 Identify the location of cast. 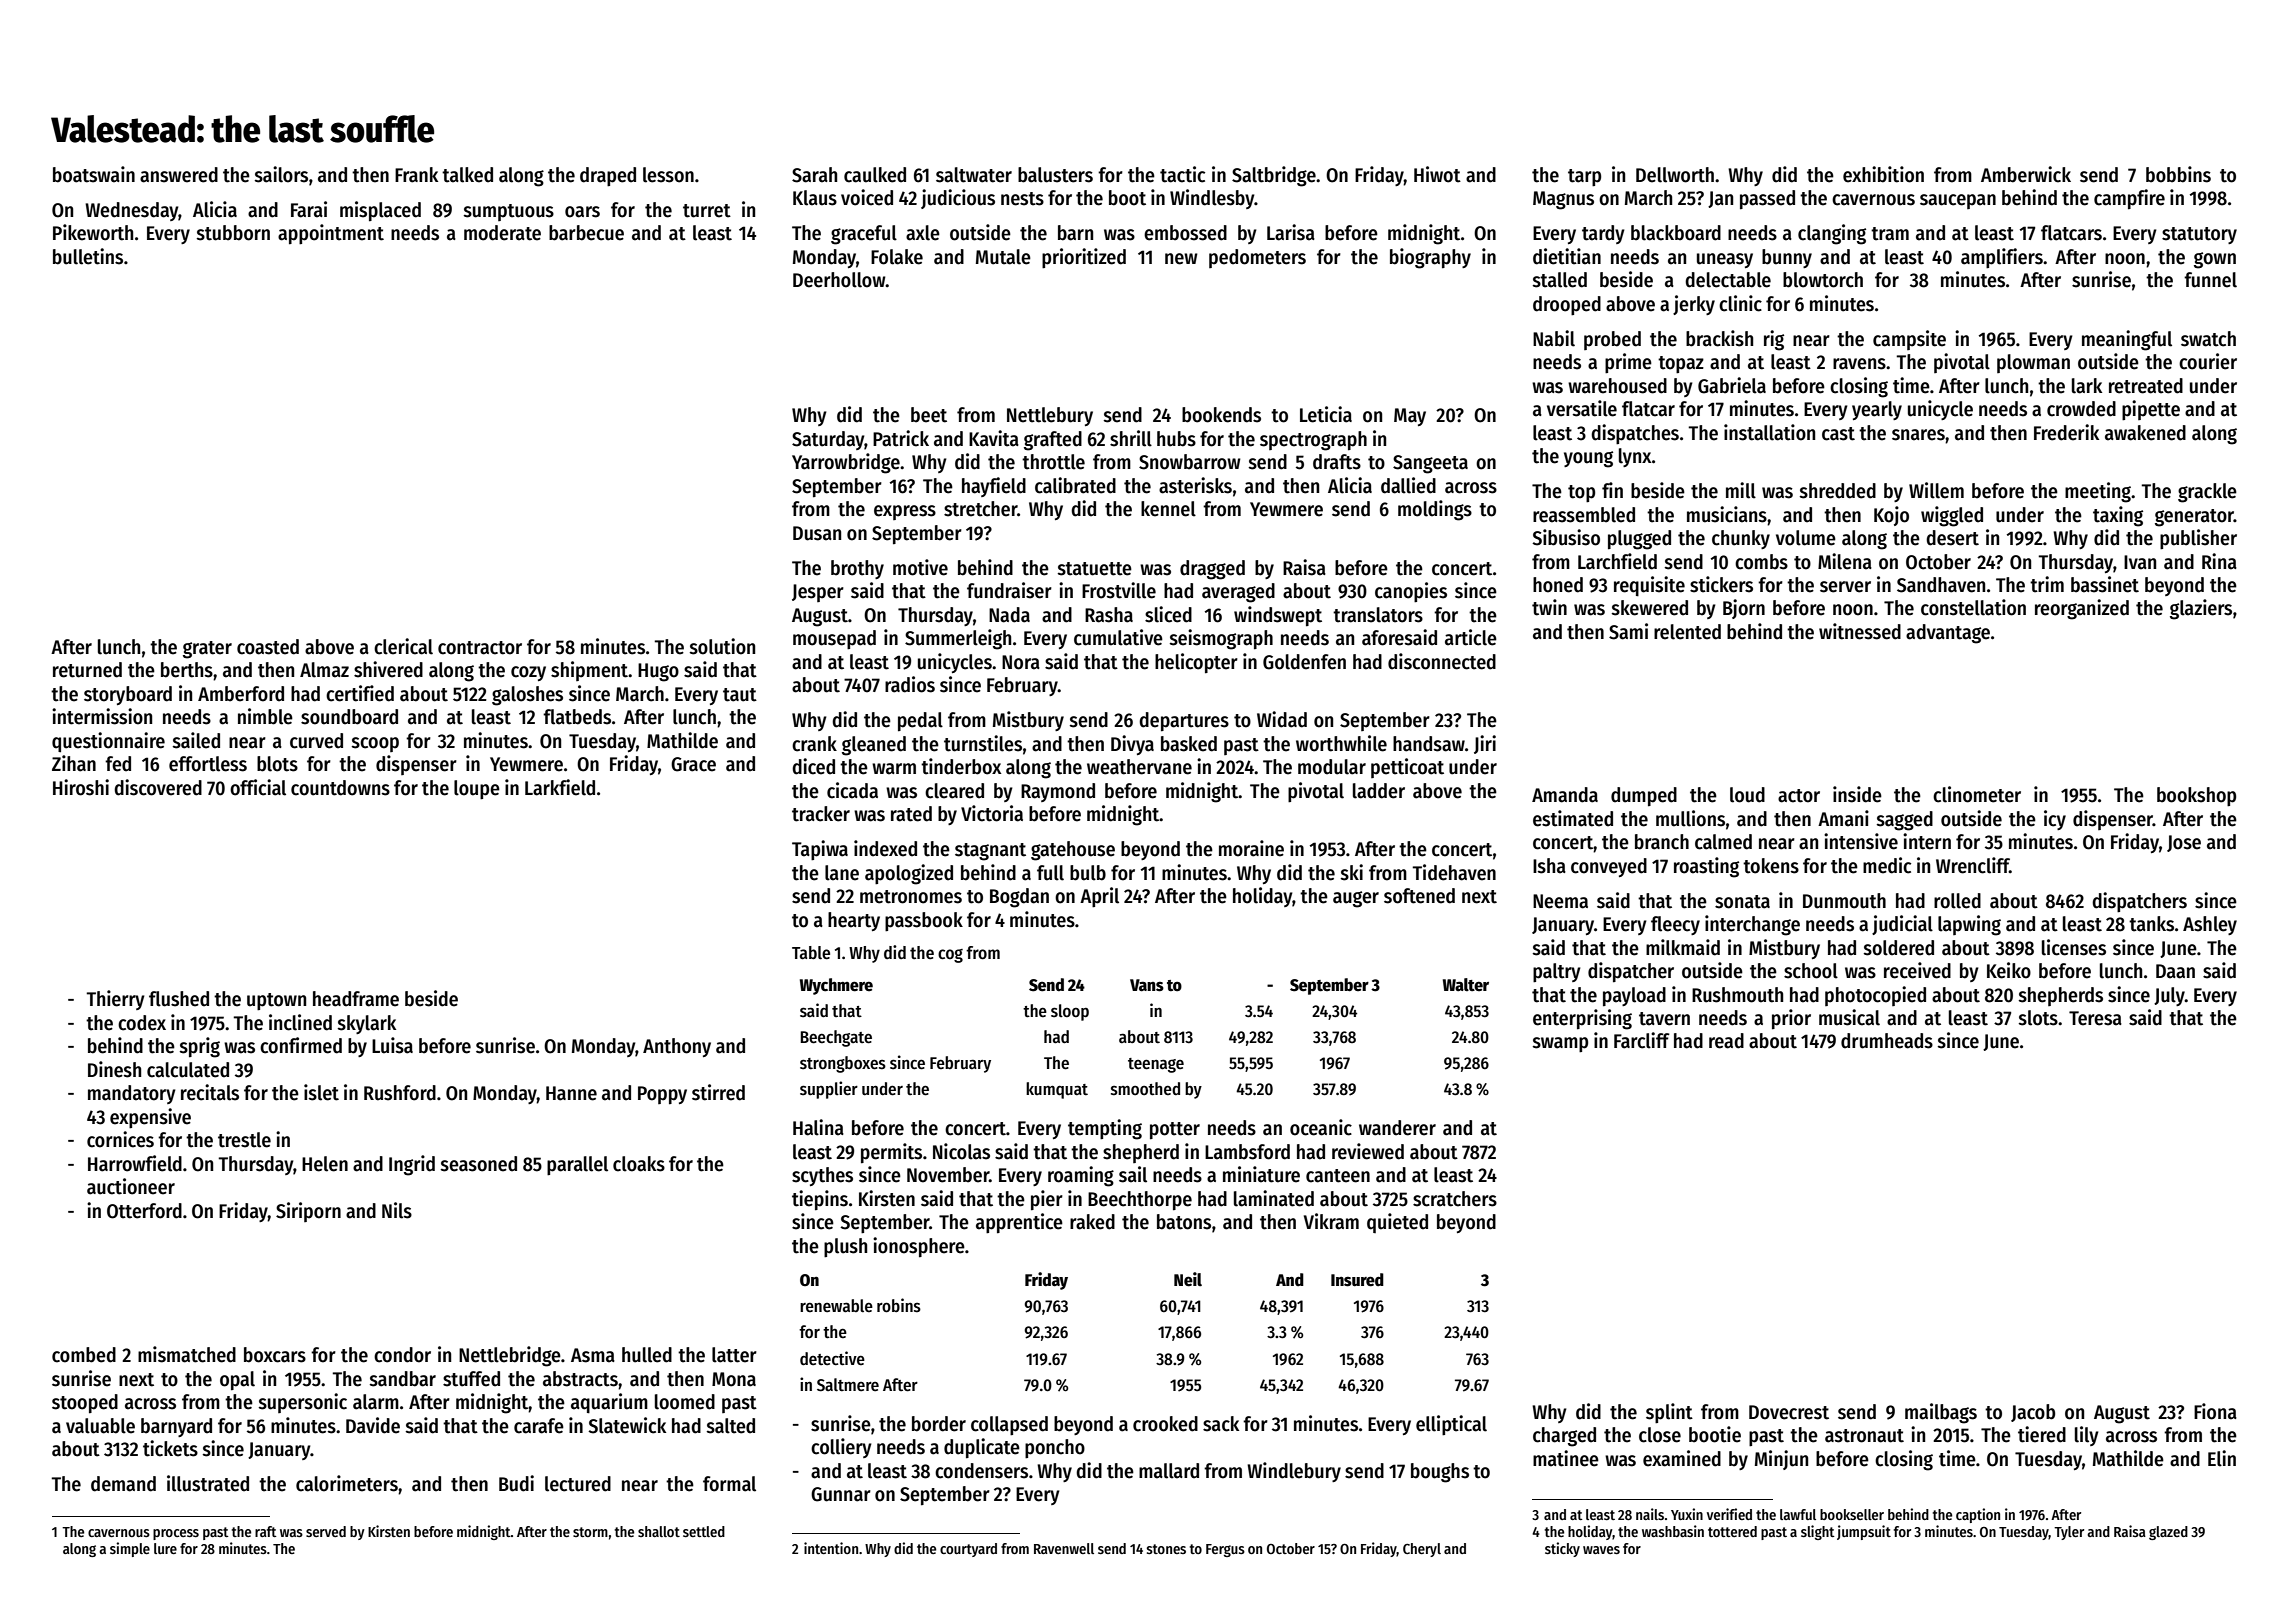
(1838, 434).
